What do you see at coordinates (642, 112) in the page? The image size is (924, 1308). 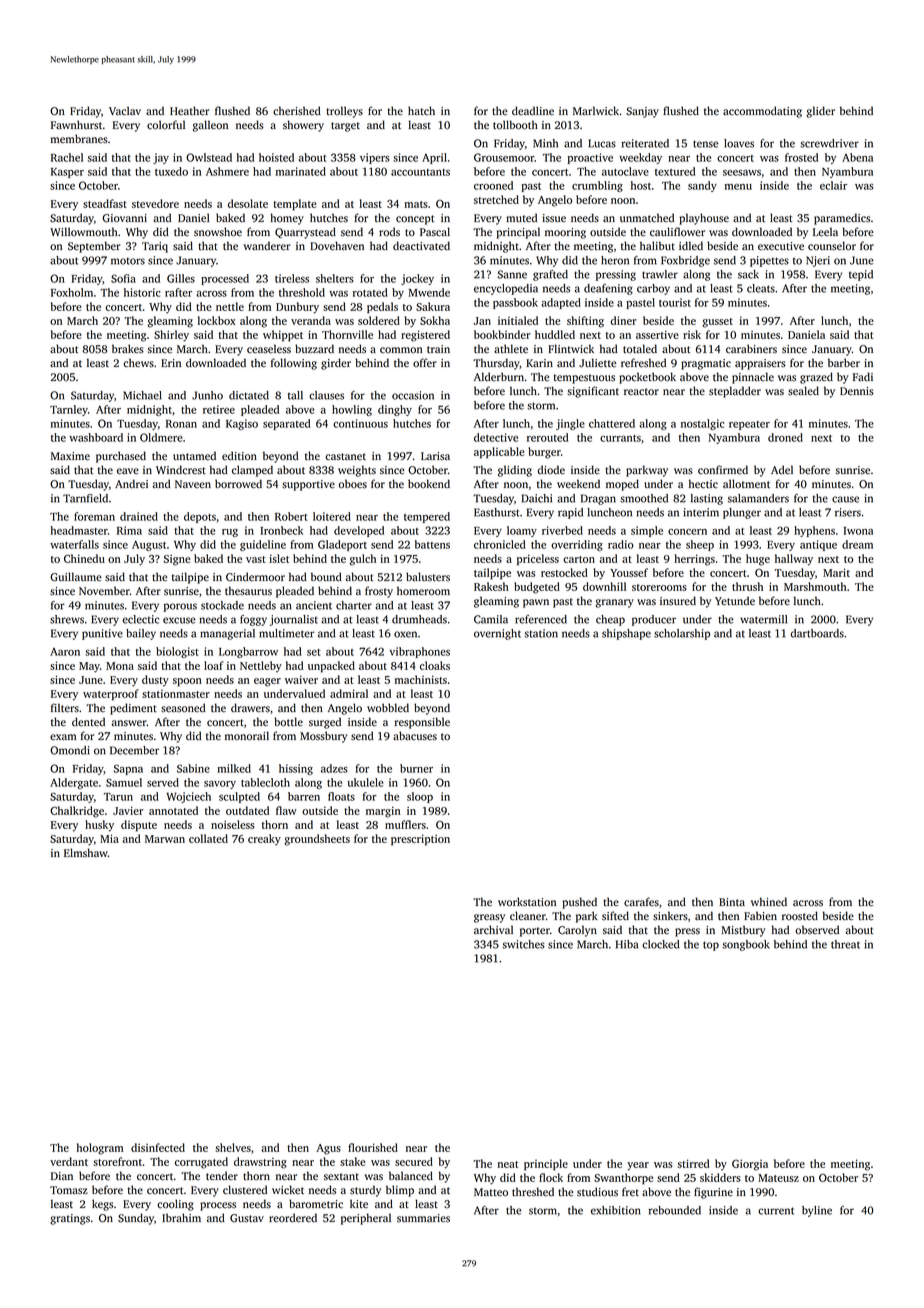 I see `Sanjay` at bounding box center [642, 112].
